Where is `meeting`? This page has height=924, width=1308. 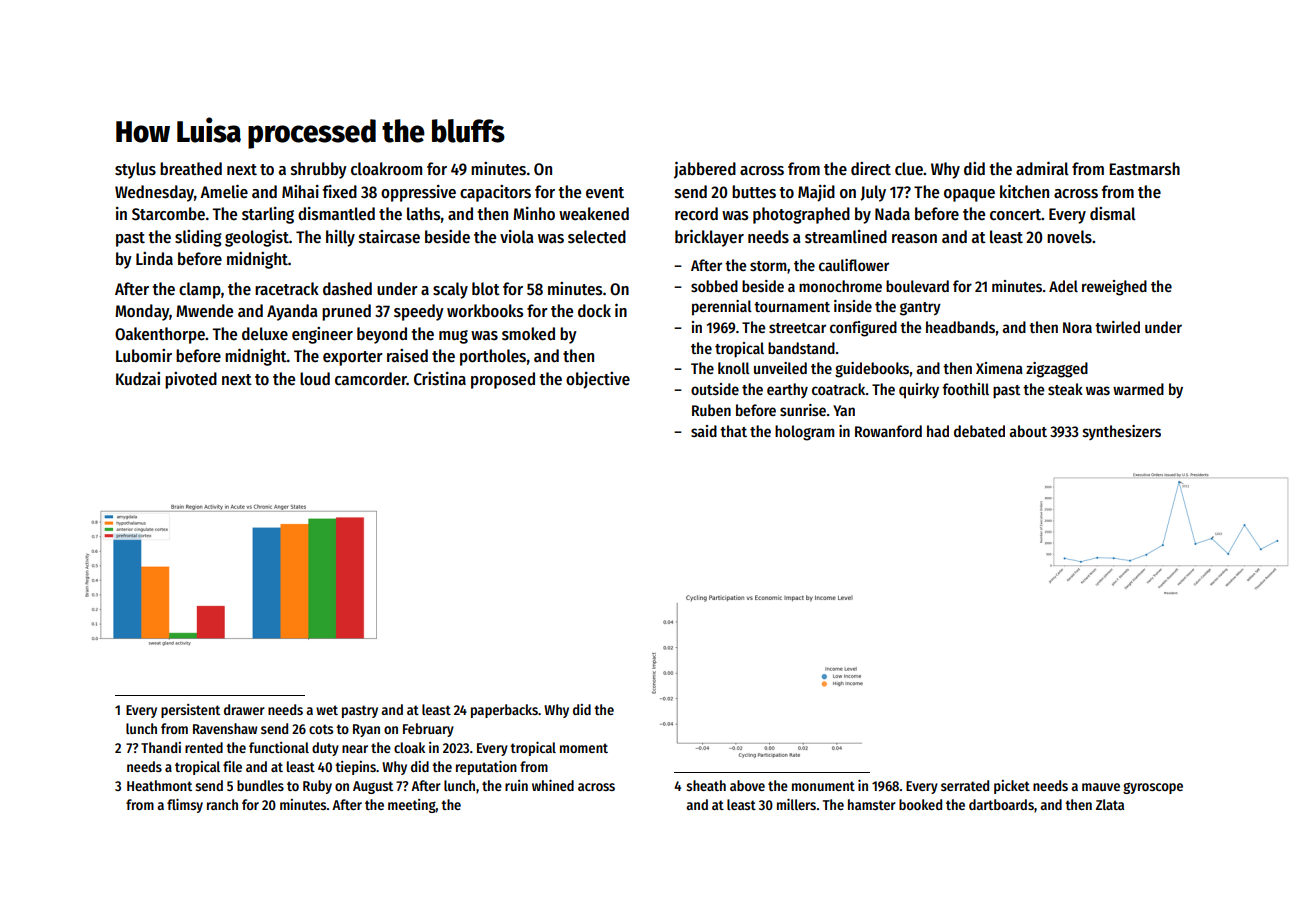
meeting is located at coordinates (412, 806).
